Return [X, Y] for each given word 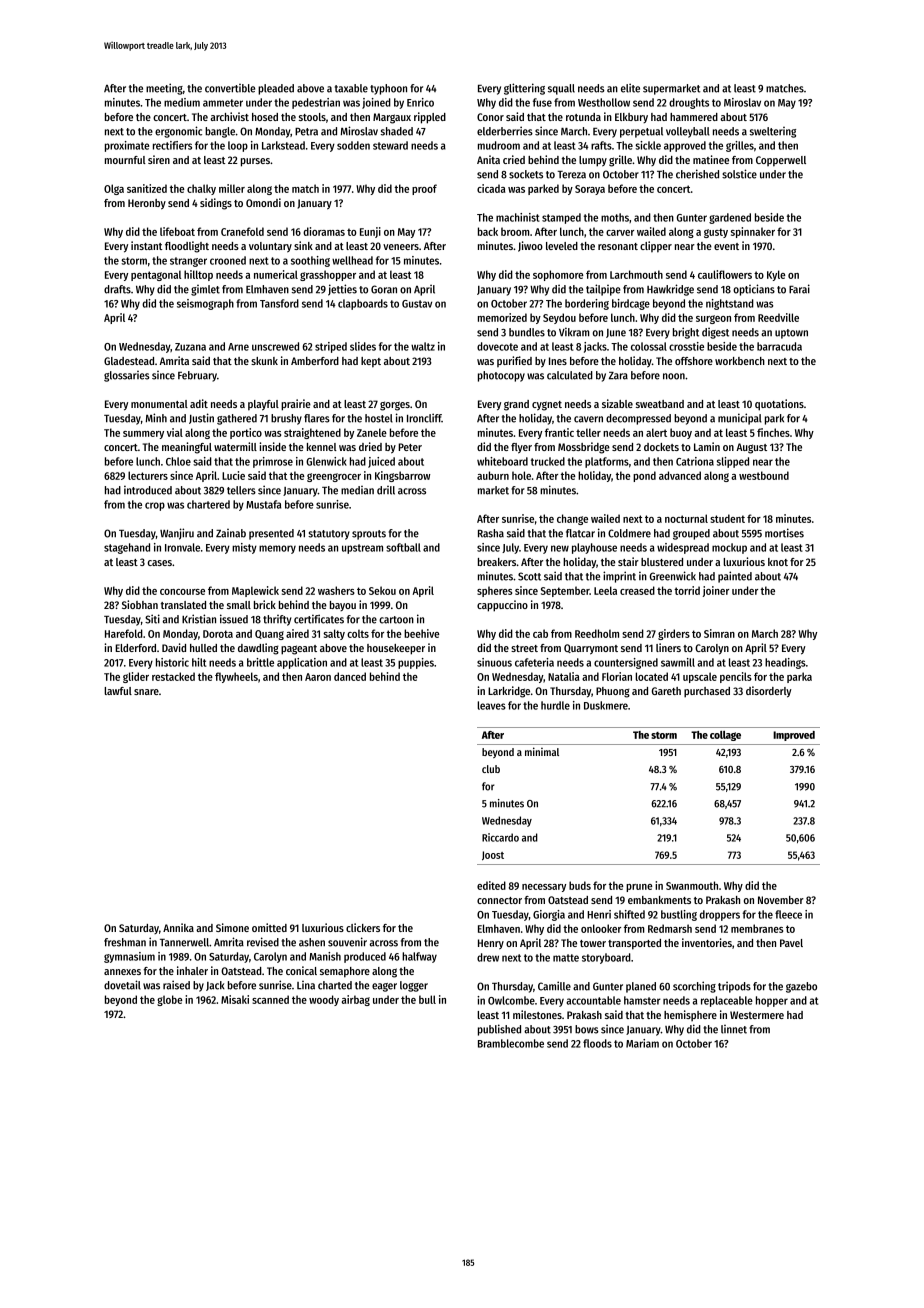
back [488, 231]
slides [363, 346]
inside [273, 446]
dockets [661, 447]
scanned [270, 999]
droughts [689, 103]
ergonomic [178, 132]
